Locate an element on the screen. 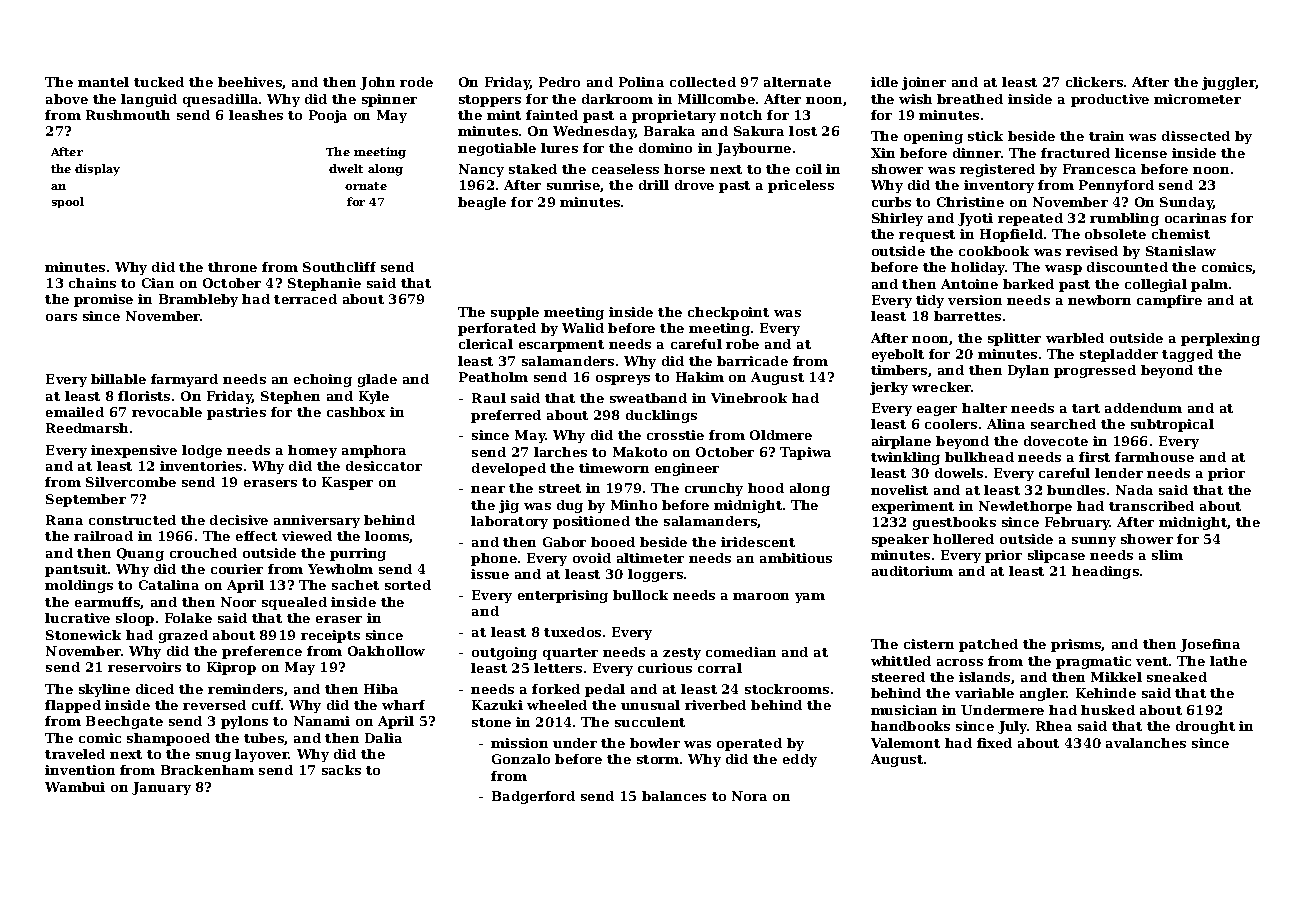  positioned is located at coordinates (591, 522).
